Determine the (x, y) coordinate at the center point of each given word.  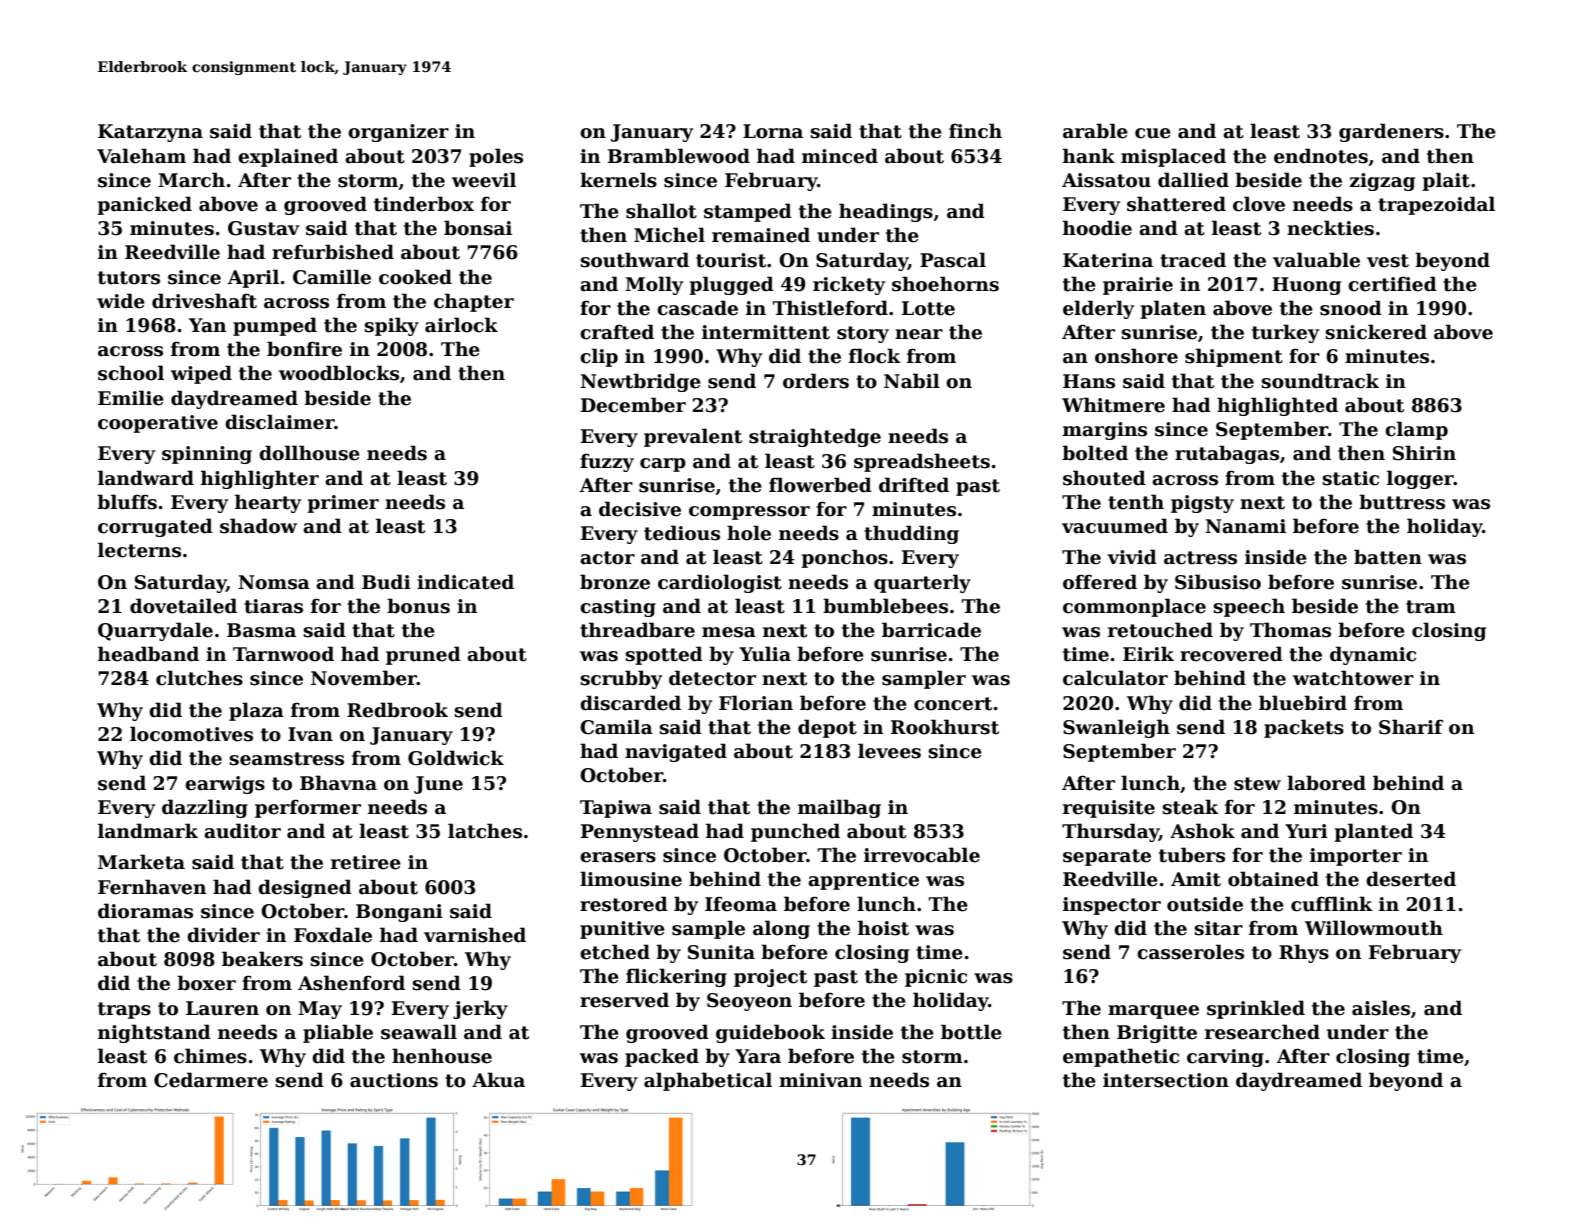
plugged (731, 285)
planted (1373, 832)
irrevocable (922, 855)
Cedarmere (211, 1080)
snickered (1376, 332)
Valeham (141, 156)
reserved (624, 1000)
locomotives (191, 734)
